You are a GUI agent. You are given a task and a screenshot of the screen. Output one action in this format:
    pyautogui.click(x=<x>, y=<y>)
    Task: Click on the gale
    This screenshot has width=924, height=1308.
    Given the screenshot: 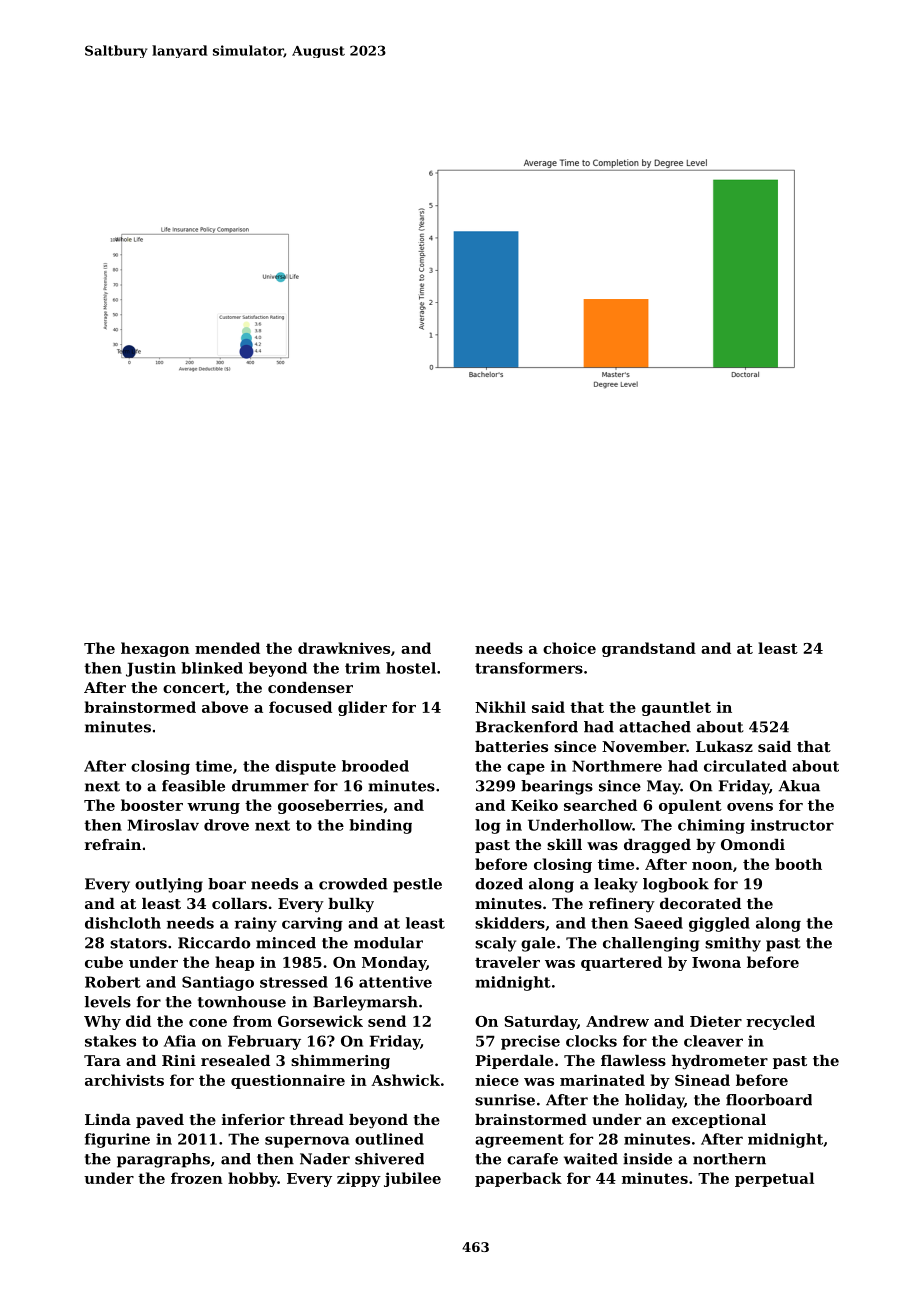 What is the action you would take?
    pyautogui.click(x=538, y=944)
